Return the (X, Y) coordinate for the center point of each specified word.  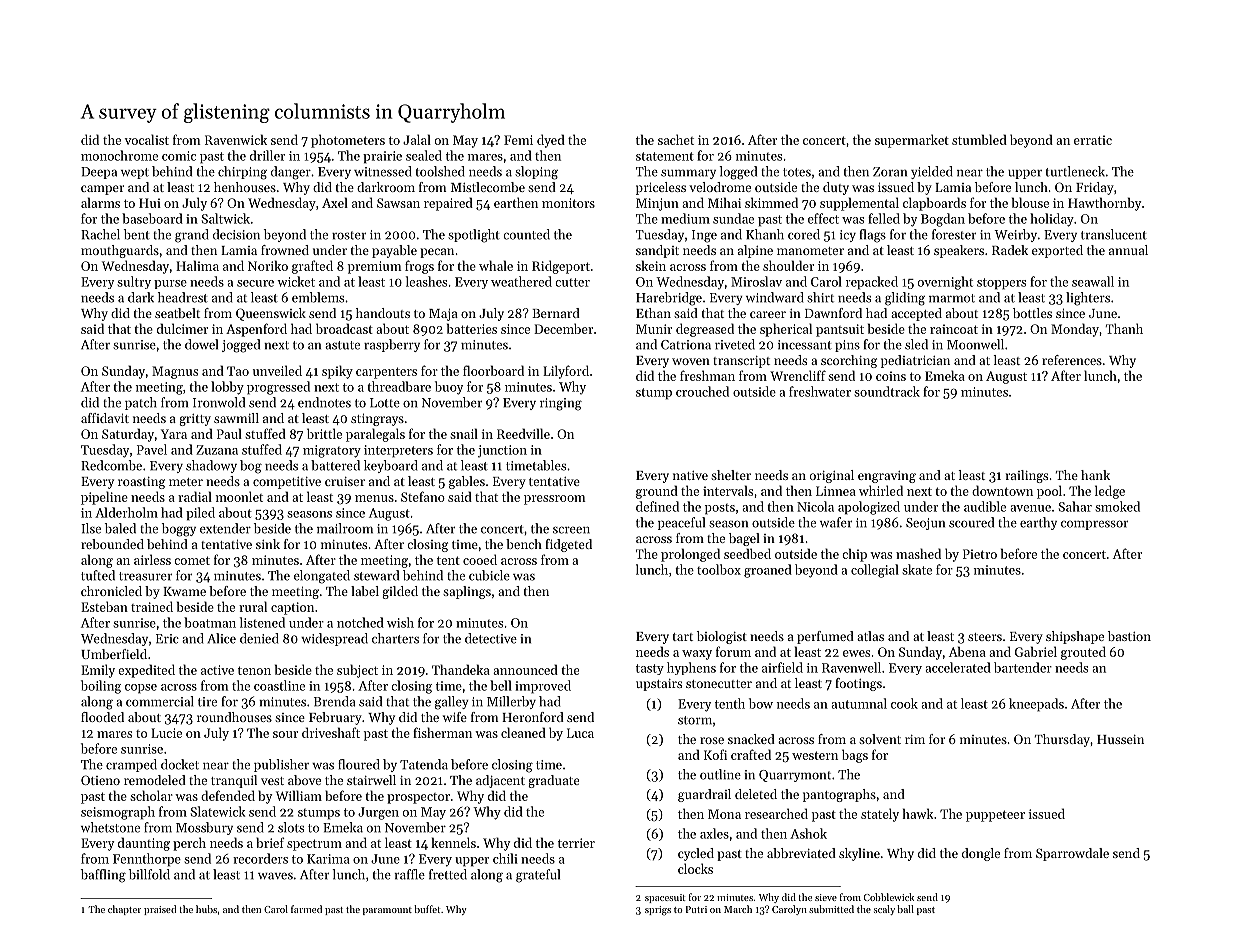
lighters (1088, 299)
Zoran (890, 172)
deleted (756, 794)
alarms (100, 202)
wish (400, 622)
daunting (144, 844)
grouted (1083, 653)
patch (141, 403)
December (563, 328)
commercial (160, 701)
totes (797, 172)
